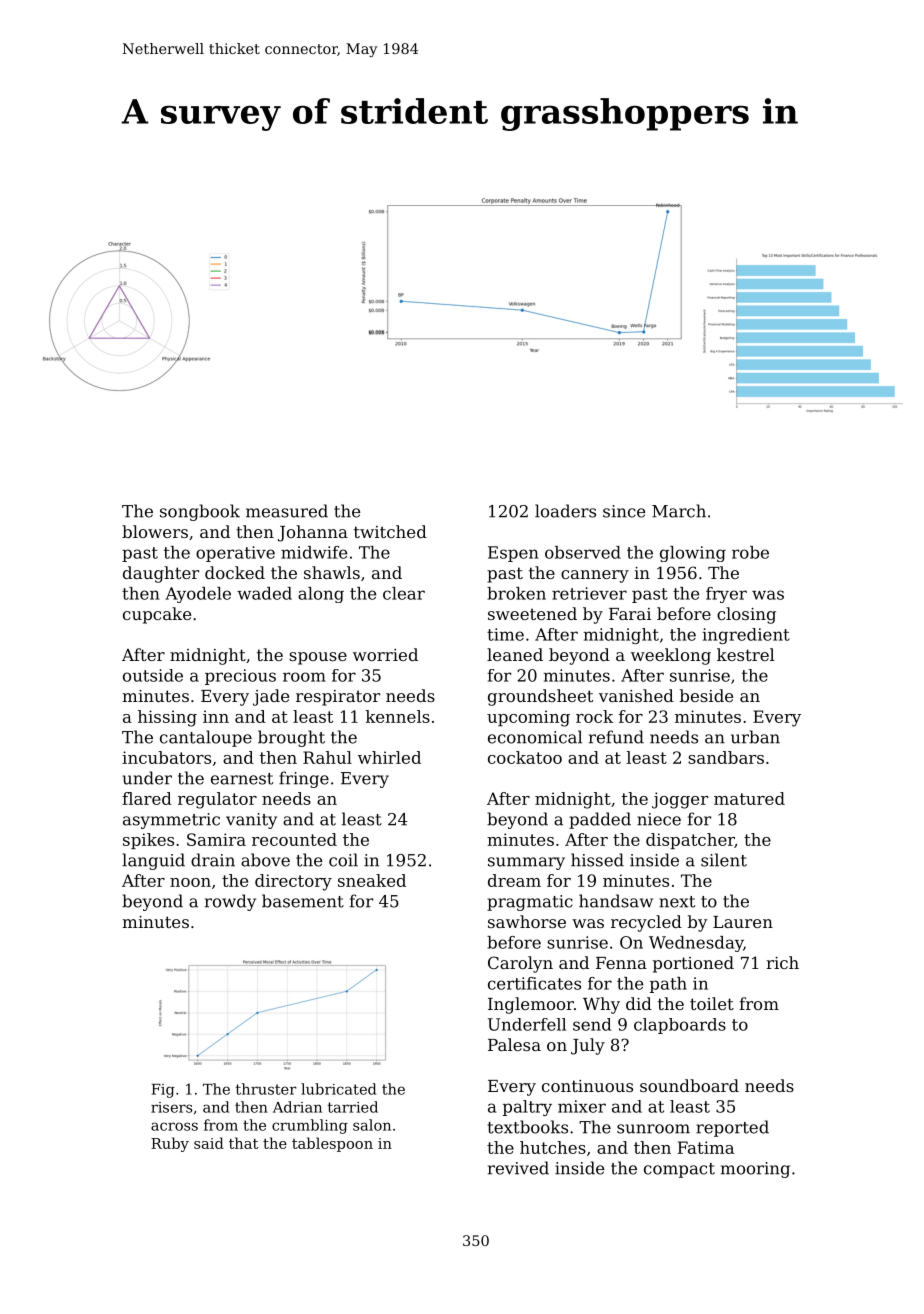 This page has width=924, height=1314. Describe the element at coordinates (170, 1144) in the page. I see `Ruby` at that location.
